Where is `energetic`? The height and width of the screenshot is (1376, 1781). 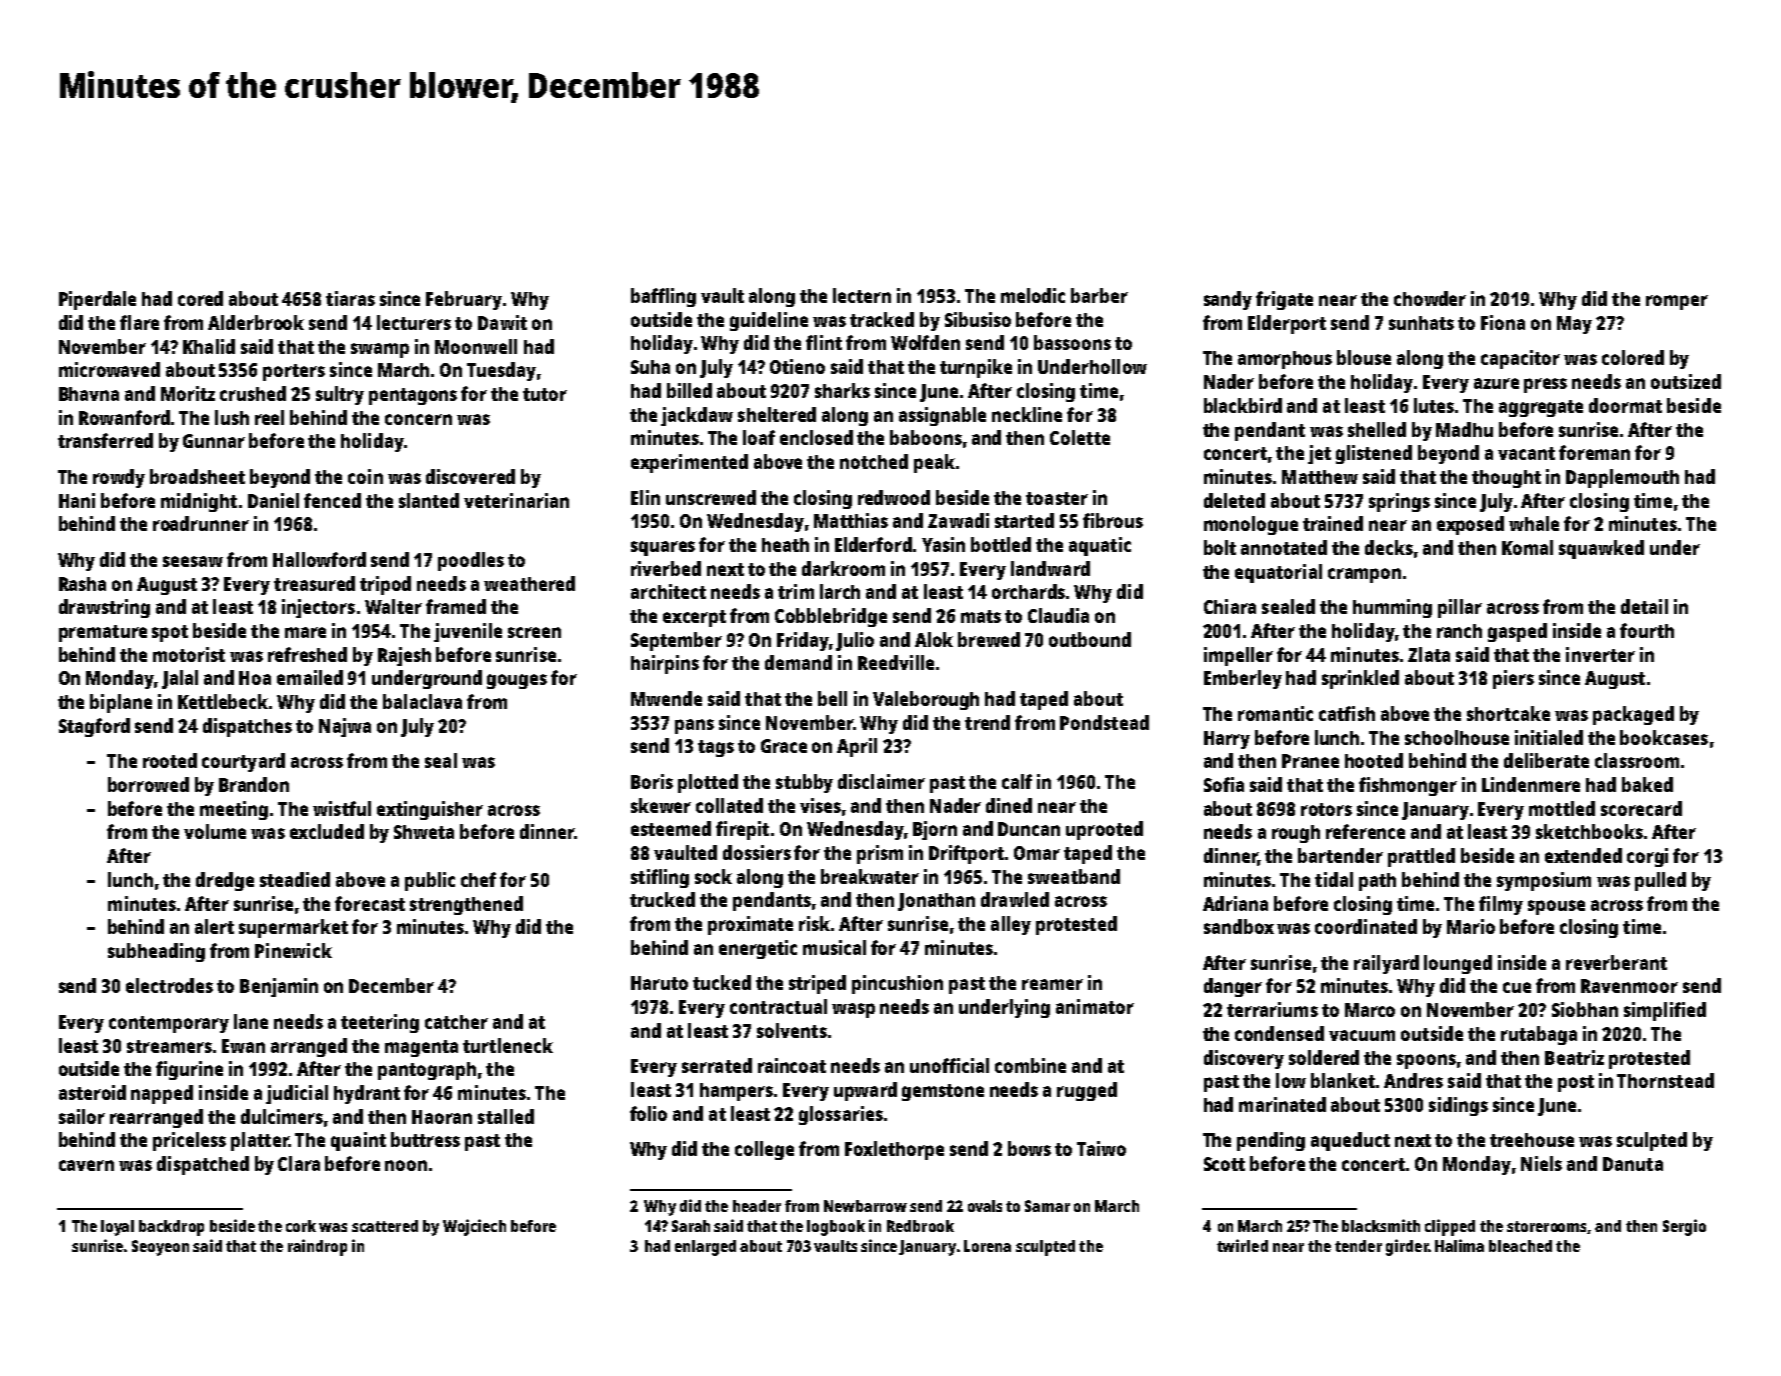 energetic is located at coordinates (758, 949).
